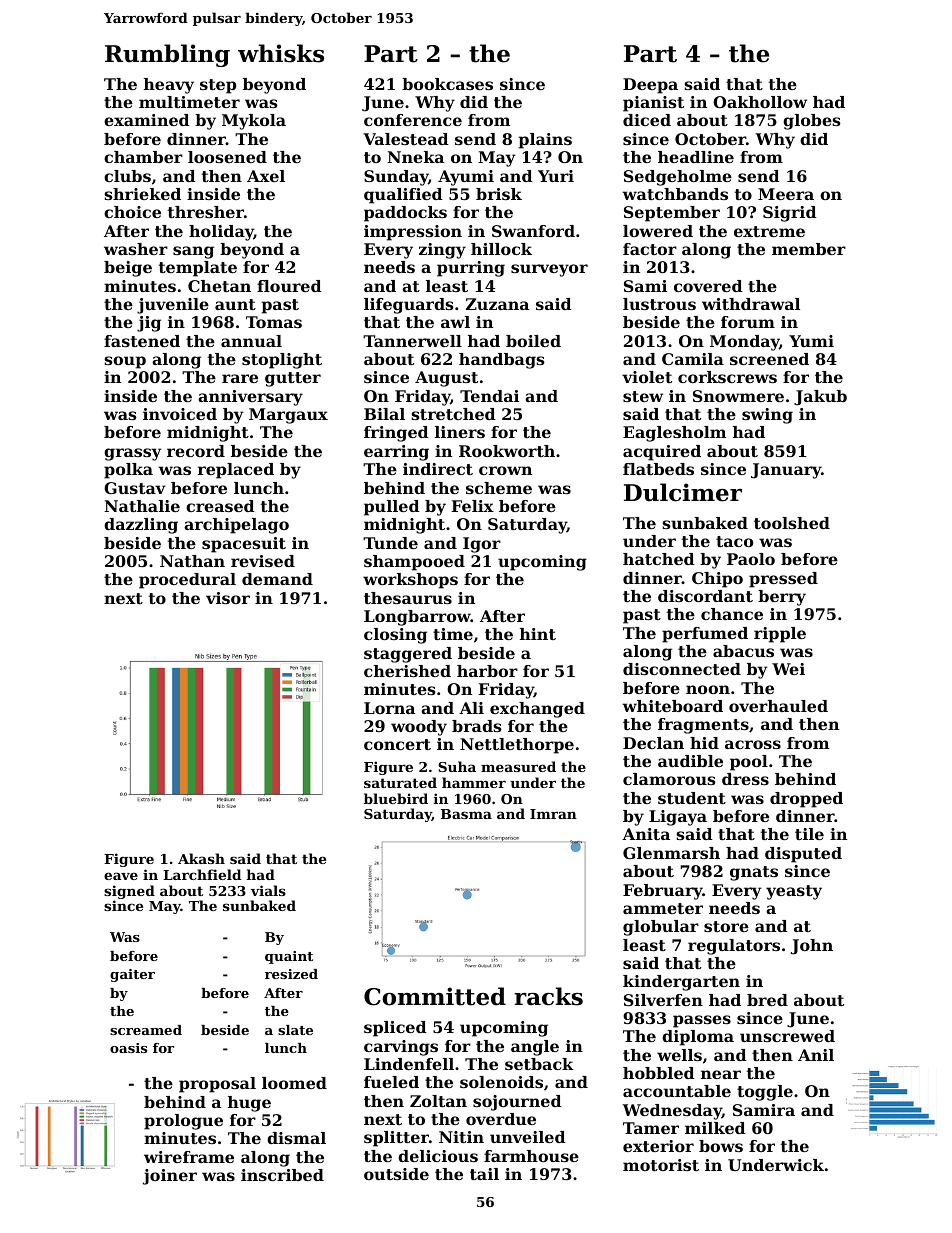 This page has height=1233, width=952. I want to click on vials, so click(268, 890).
